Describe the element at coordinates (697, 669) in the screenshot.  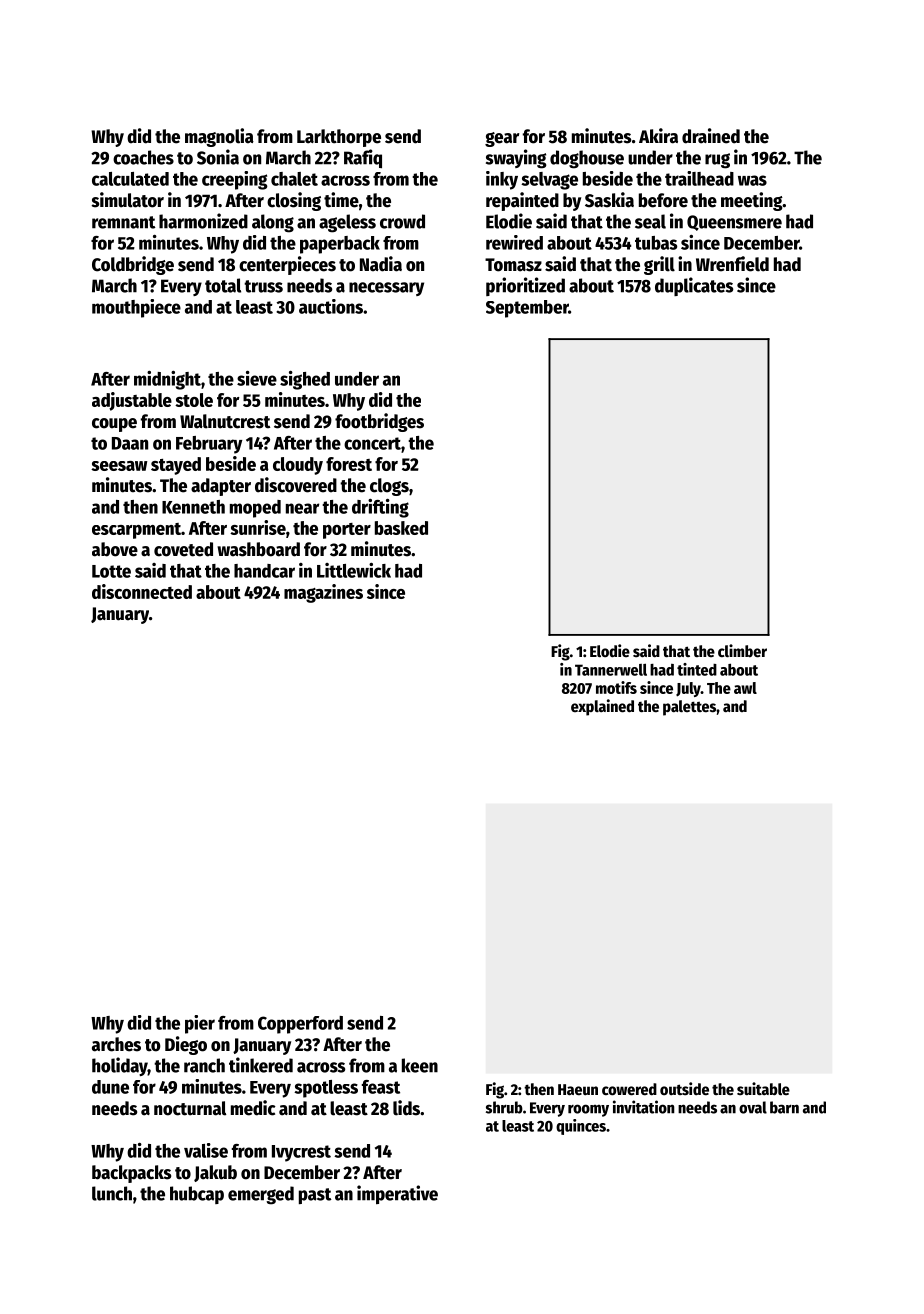
I see `tinted` at that location.
